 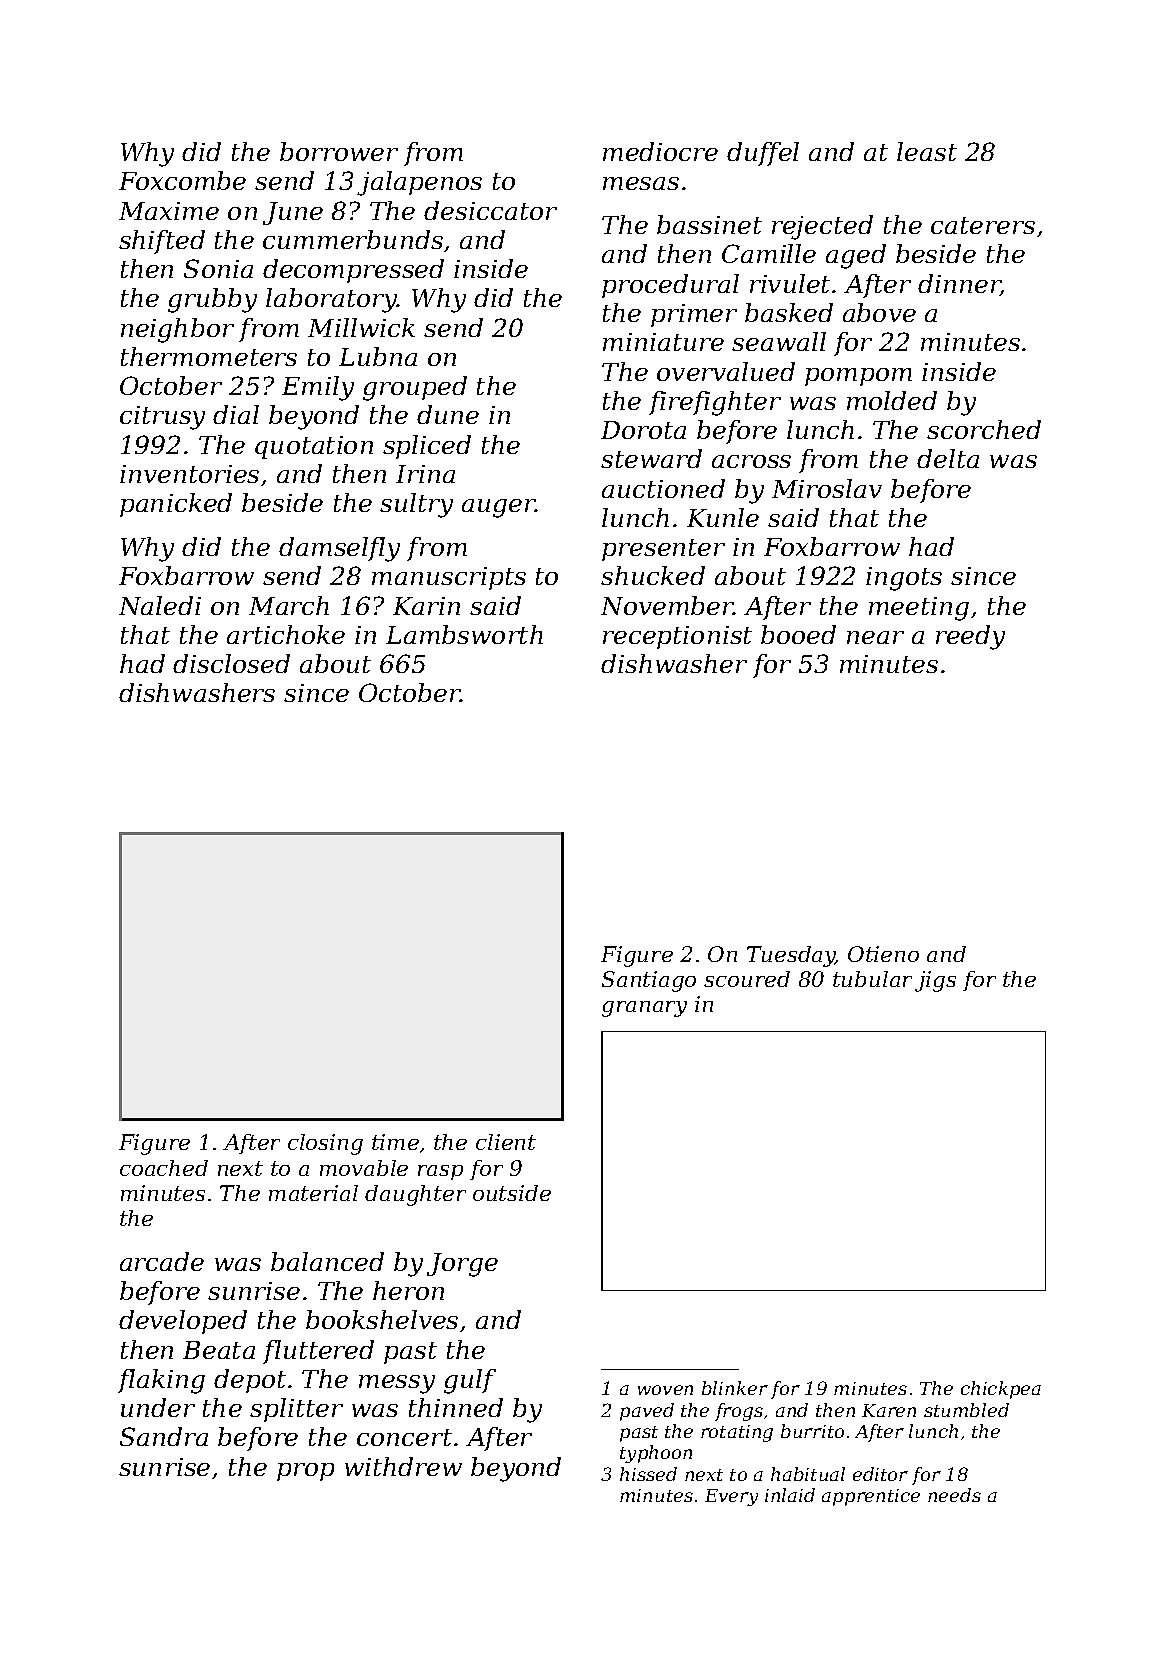 What do you see at coordinates (875, 637) in the screenshot?
I see `near` at bounding box center [875, 637].
